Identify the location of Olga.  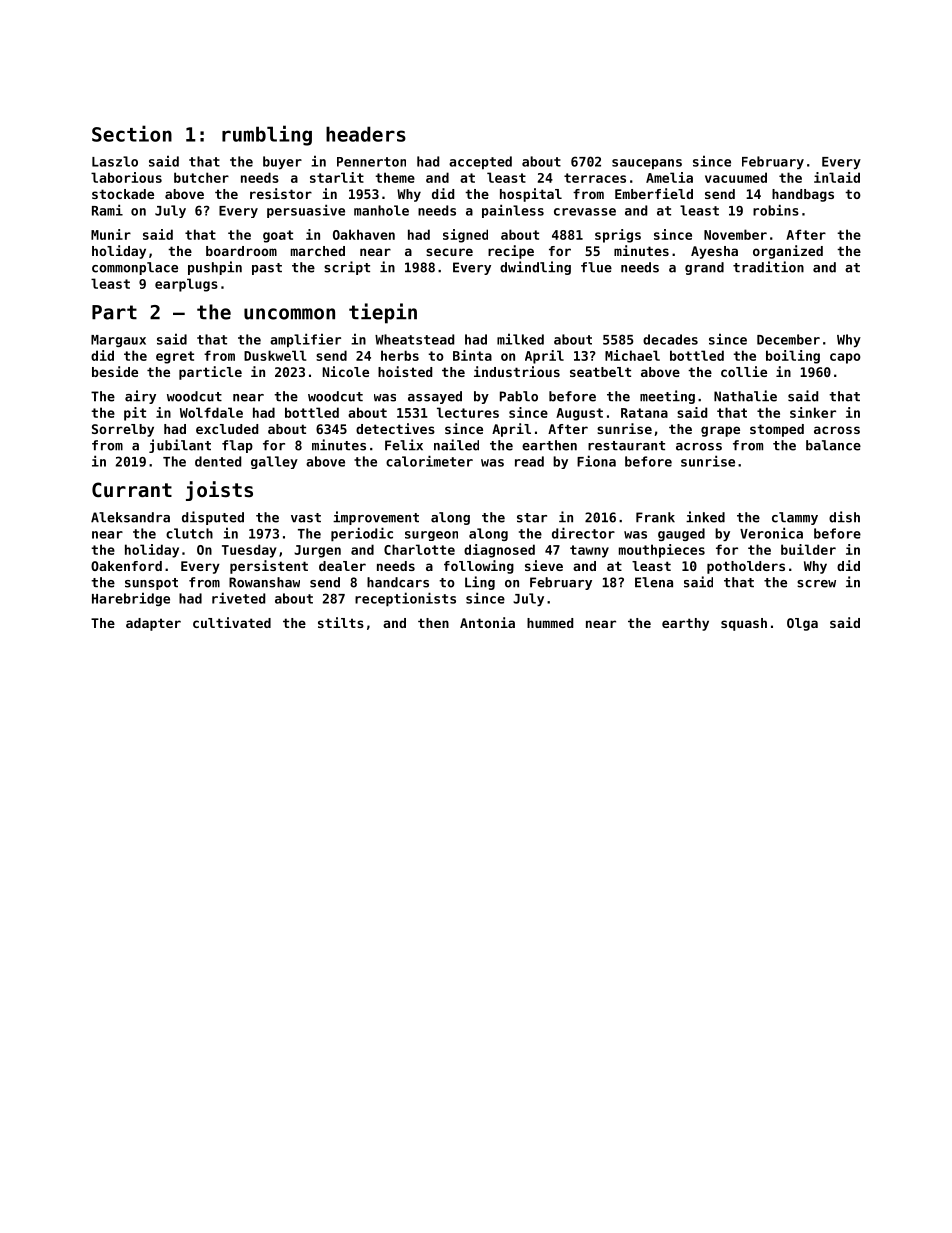
(802, 624).
